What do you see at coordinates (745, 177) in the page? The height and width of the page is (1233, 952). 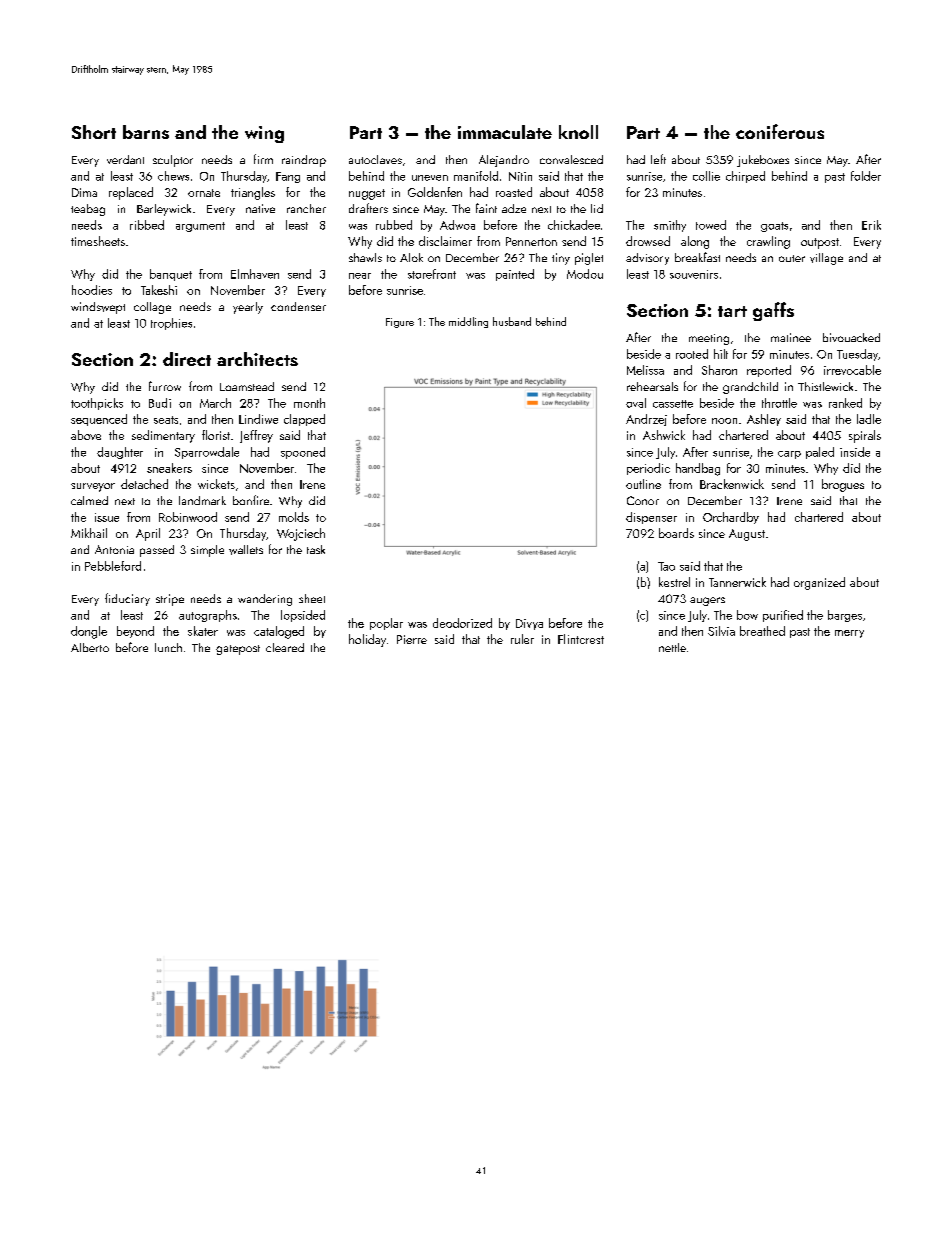 I see `chirped` at bounding box center [745, 177].
